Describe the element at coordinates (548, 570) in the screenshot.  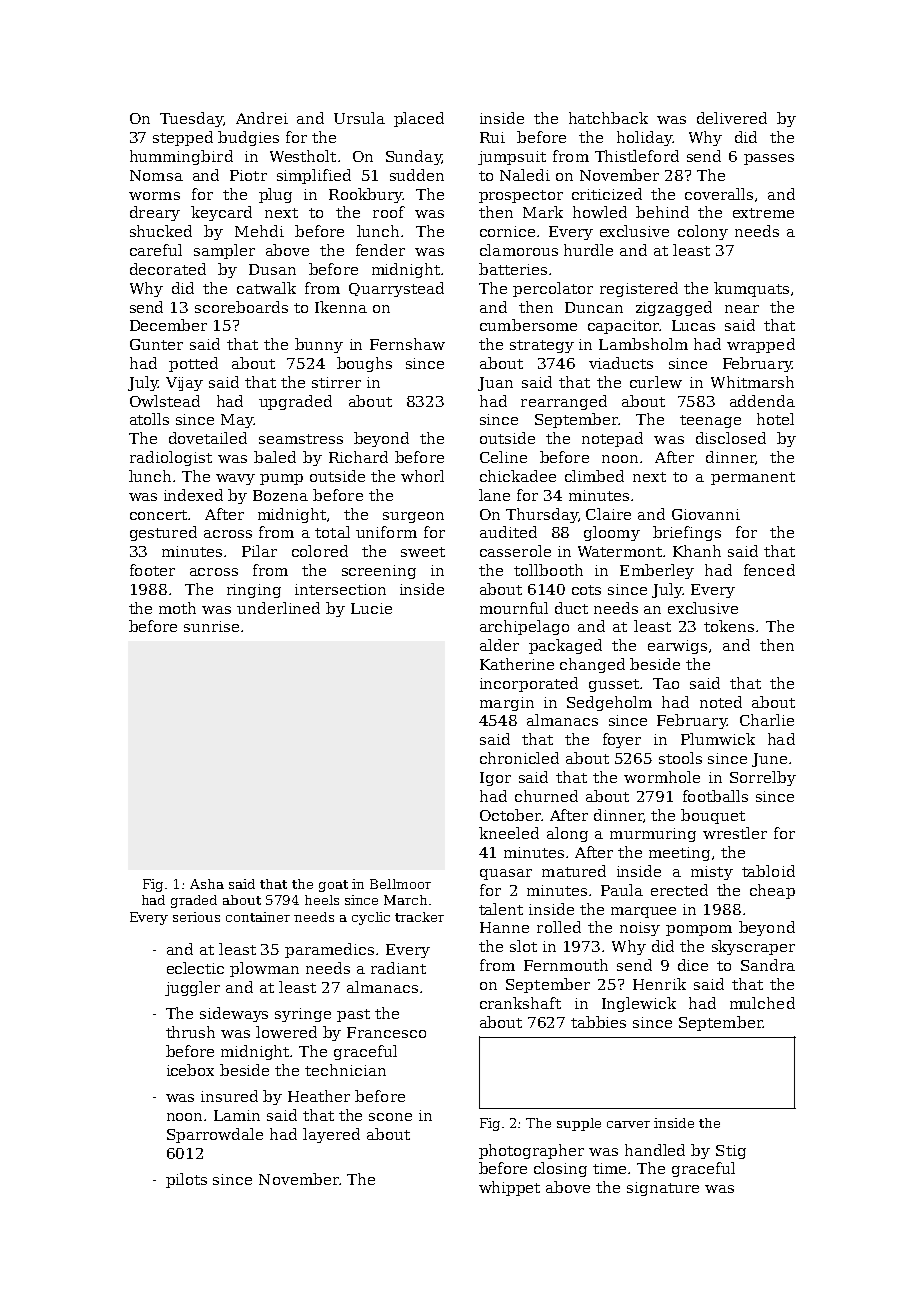
I see `tollbooth` at that location.
